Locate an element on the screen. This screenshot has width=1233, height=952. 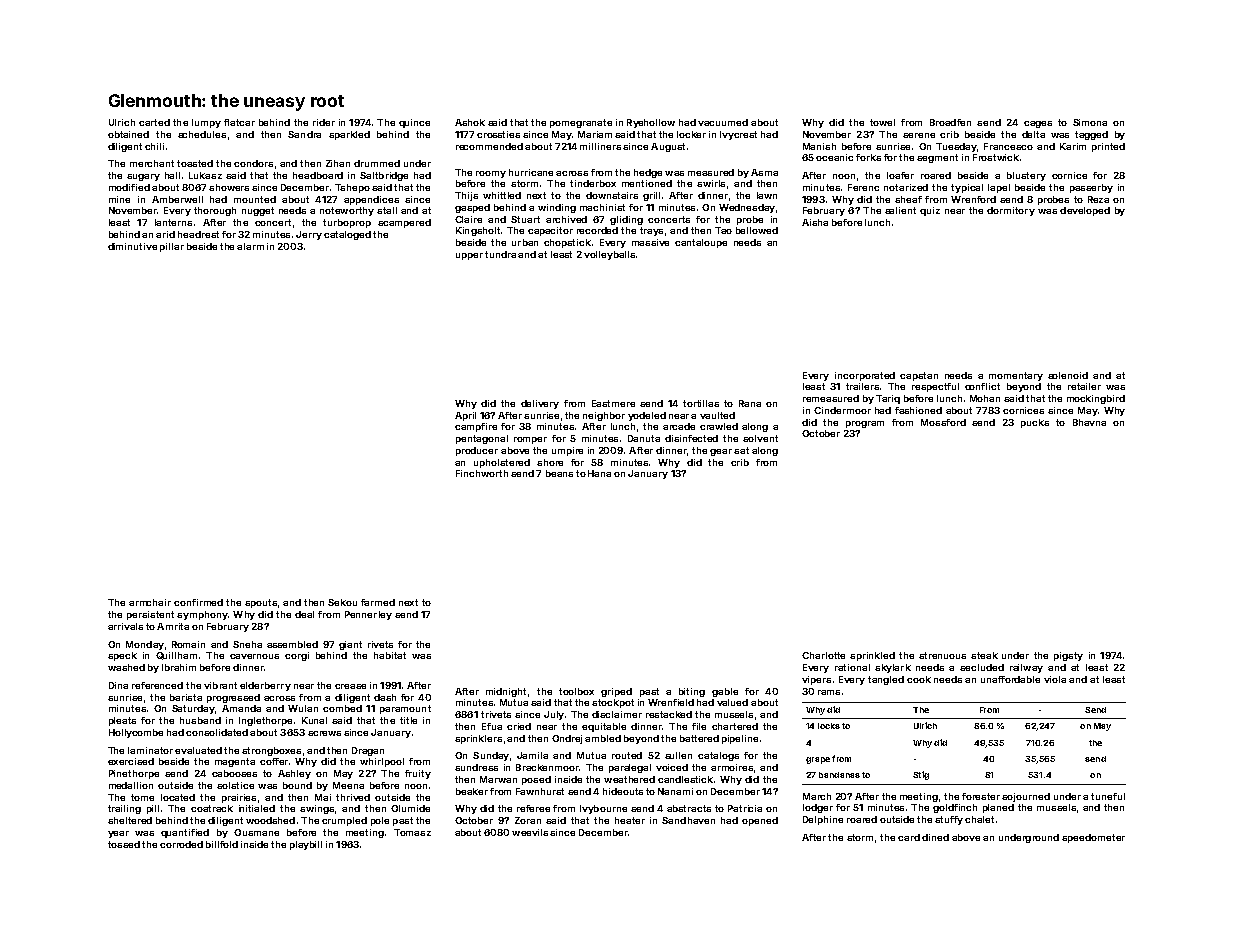
recommended is located at coordinates (489, 146).
